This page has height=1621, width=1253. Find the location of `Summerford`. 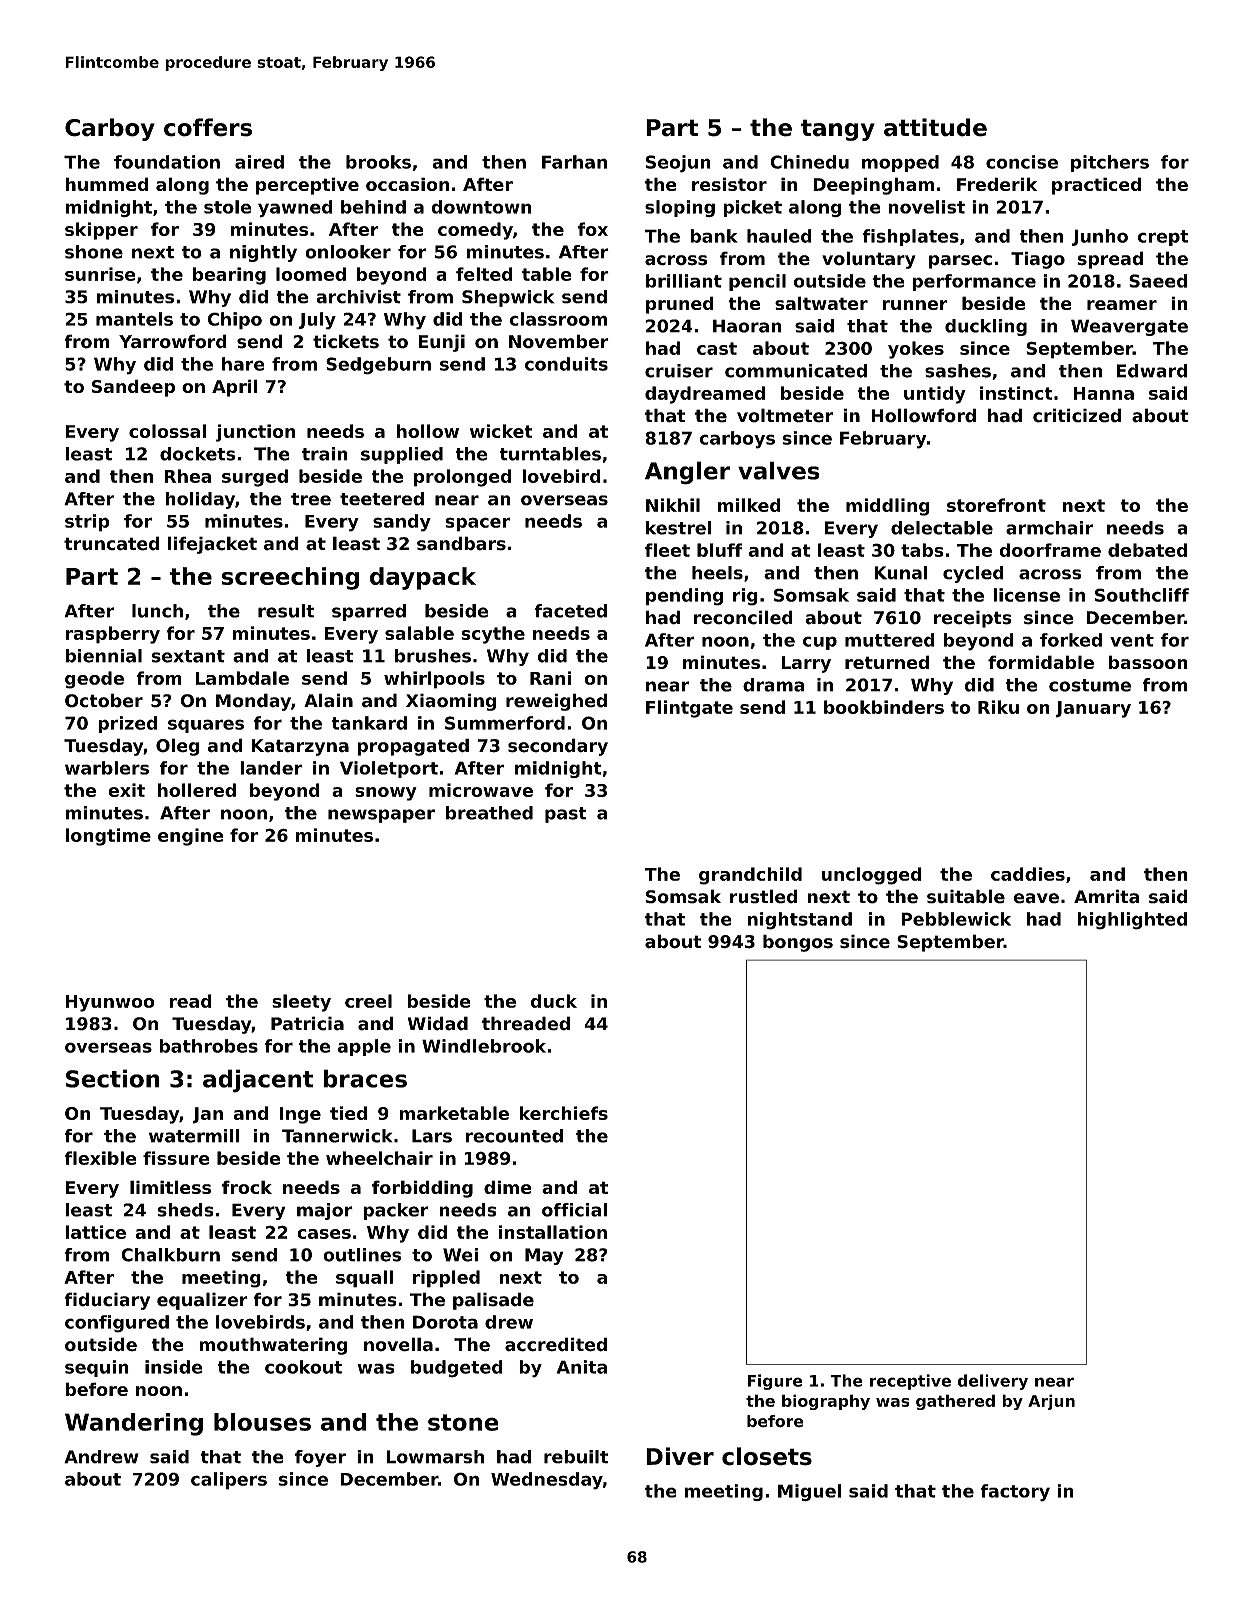

Summerford is located at coordinates (505, 723).
